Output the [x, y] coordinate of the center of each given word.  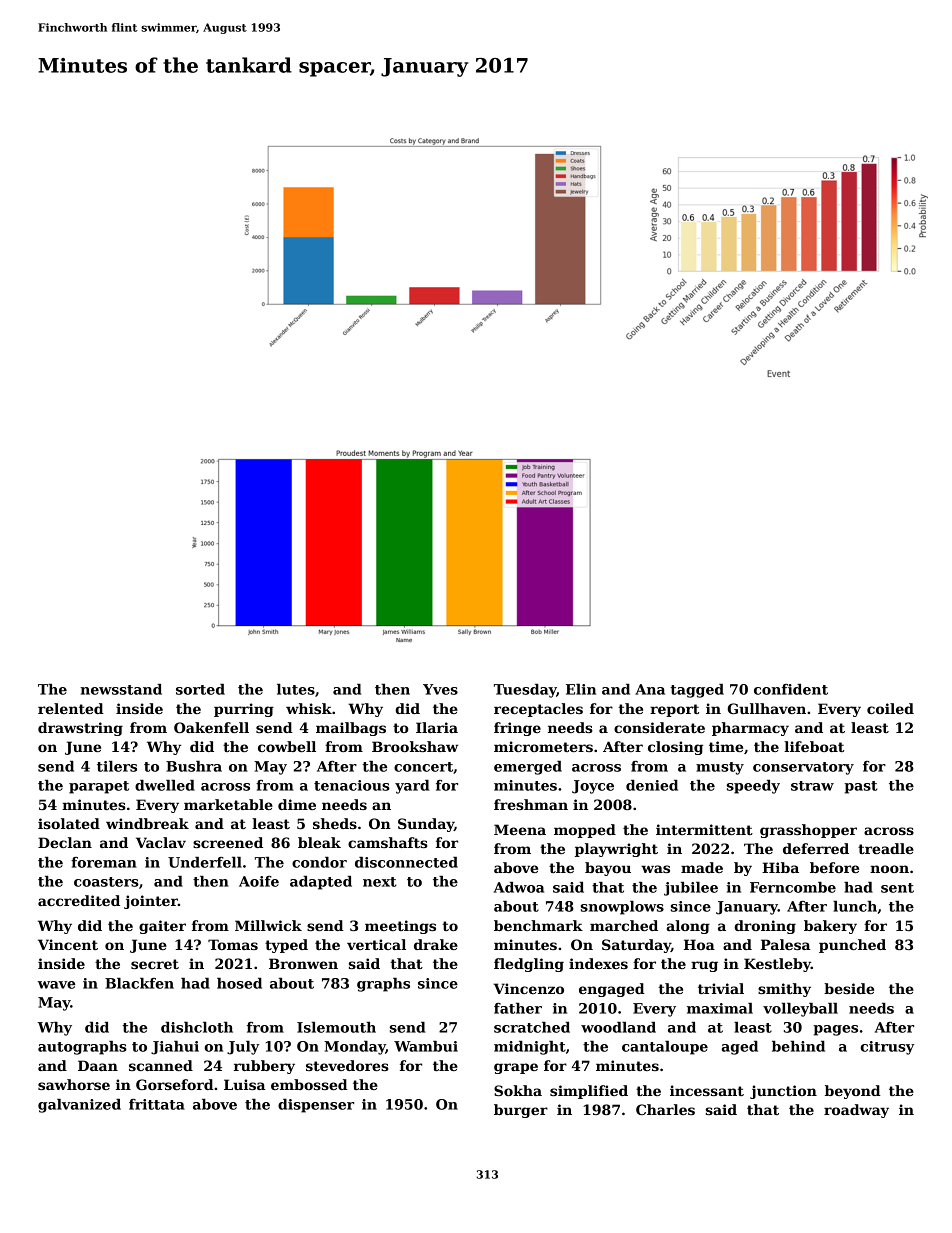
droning [765, 927]
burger [521, 1111]
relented [71, 708]
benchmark [538, 925]
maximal [720, 1008]
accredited [79, 900]
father [518, 1008]
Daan [98, 1065]
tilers [117, 766]
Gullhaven [767, 708]
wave [56, 985]
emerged [528, 768]
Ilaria [437, 727]
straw [812, 786]
